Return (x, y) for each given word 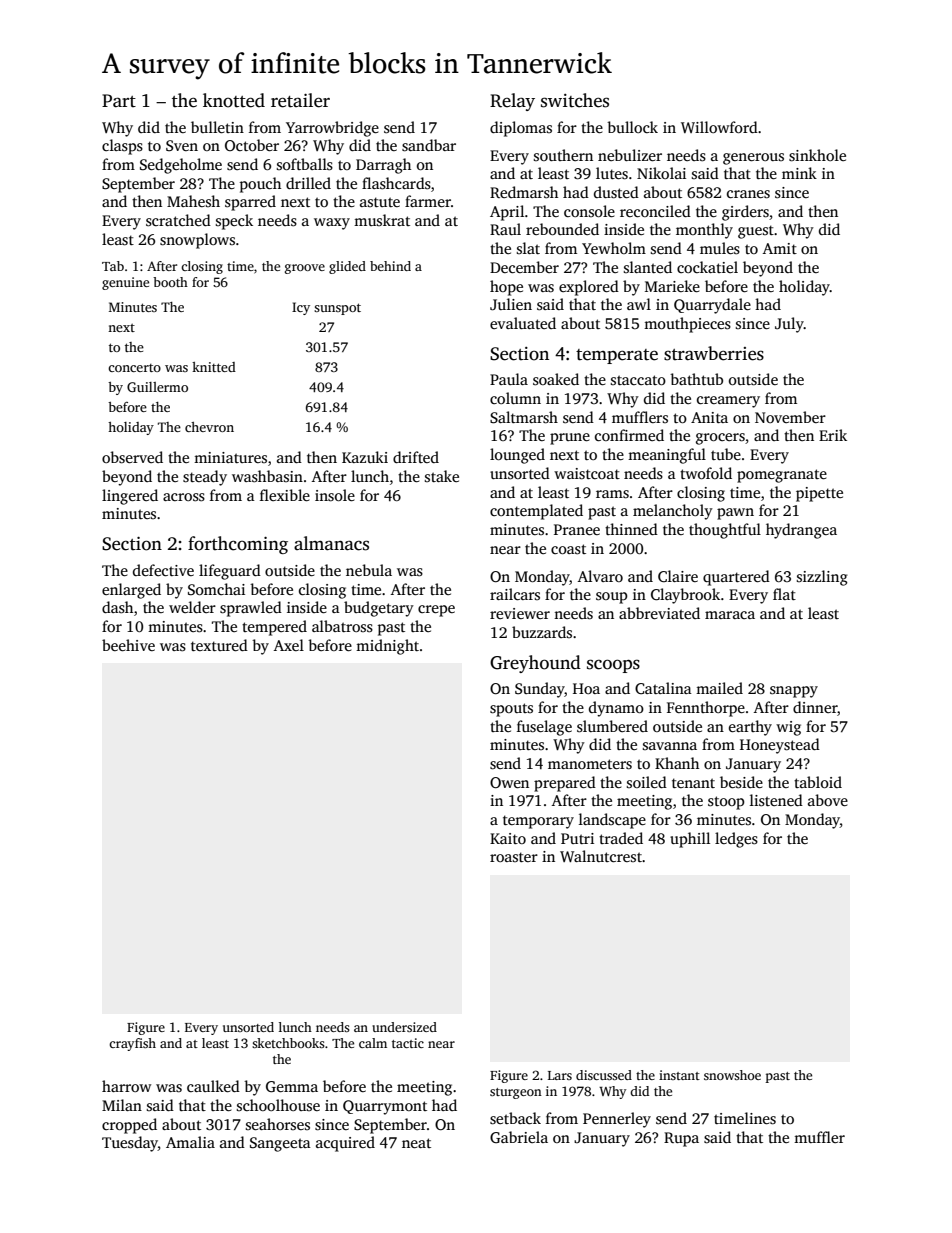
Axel (289, 645)
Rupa (681, 1139)
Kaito (508, 838)
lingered (130, 497)
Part (119, 101)
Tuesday (130, 1144)
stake (442, 476)
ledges (736, 840)
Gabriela (519, 1137)
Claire (678, 576)
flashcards (396, 183)
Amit (780, 248)
